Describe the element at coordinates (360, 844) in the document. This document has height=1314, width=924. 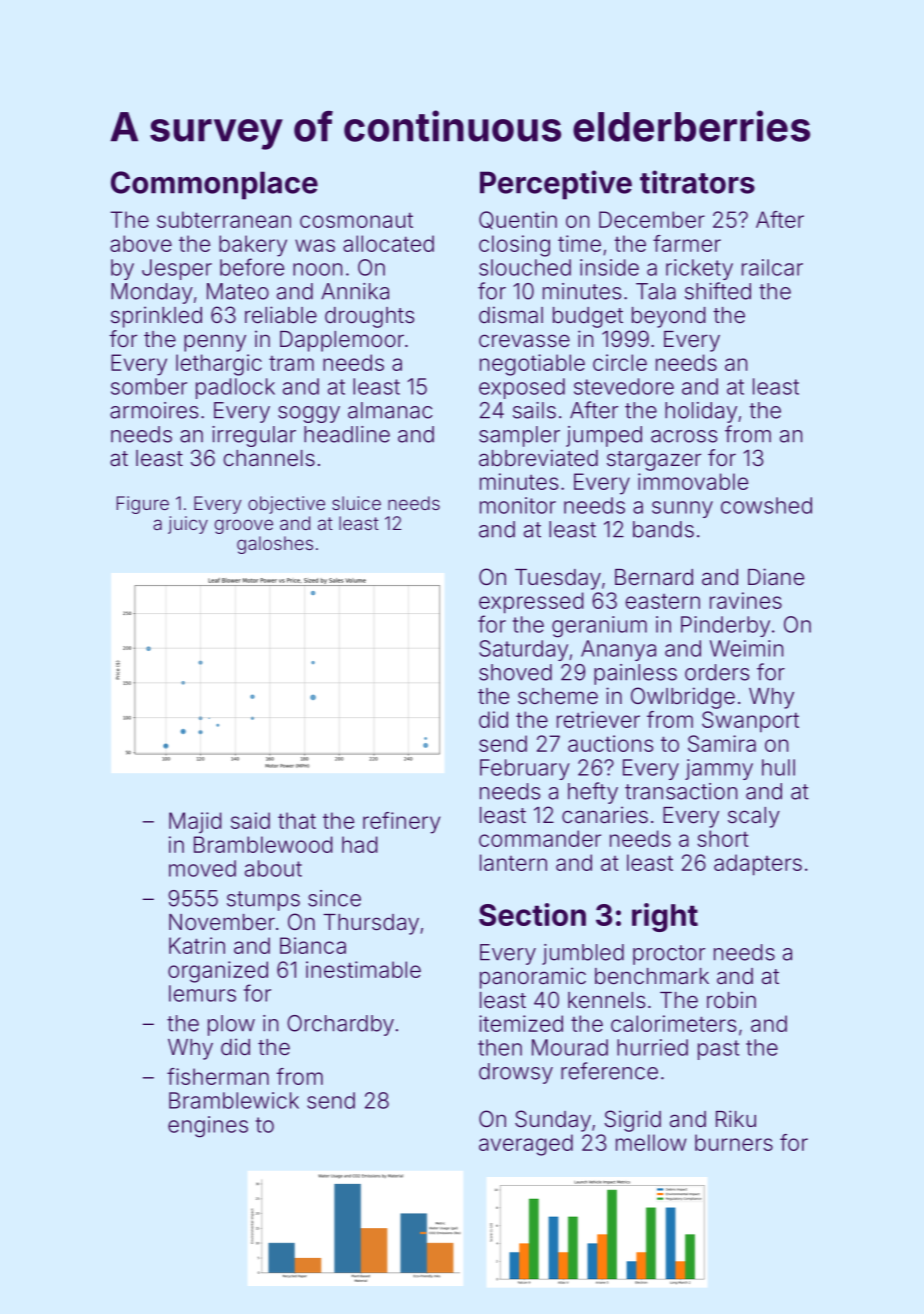
I see `had` at that location.
